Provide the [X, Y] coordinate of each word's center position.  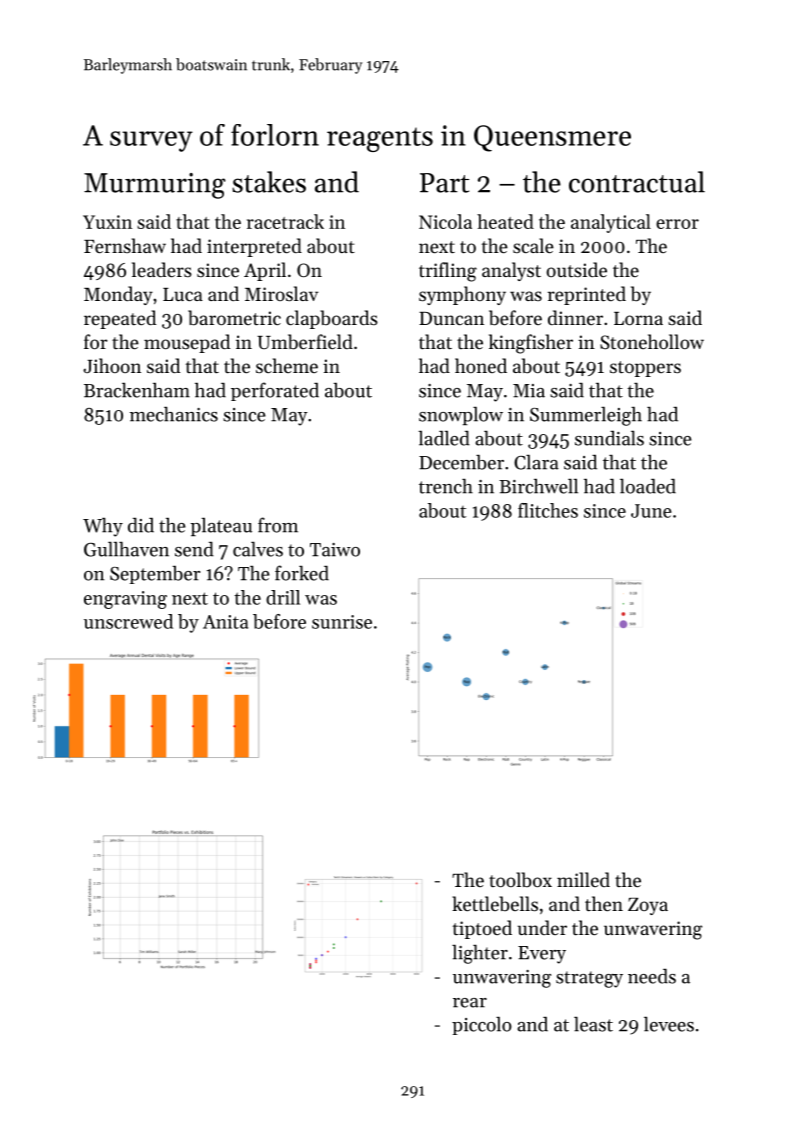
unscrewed [128, 621]
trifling [448, 272]
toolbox [520, 879]
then [604, 903]
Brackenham [137, 390]
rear [470, 1003]
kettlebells [495, 903]
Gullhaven [126, 549]
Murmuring [155, 186]
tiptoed [482, 929]
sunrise [342, 622]
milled [583, 879]
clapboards [332, 319]
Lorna [638, 318]
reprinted [587, 295]
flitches [548, 510]
